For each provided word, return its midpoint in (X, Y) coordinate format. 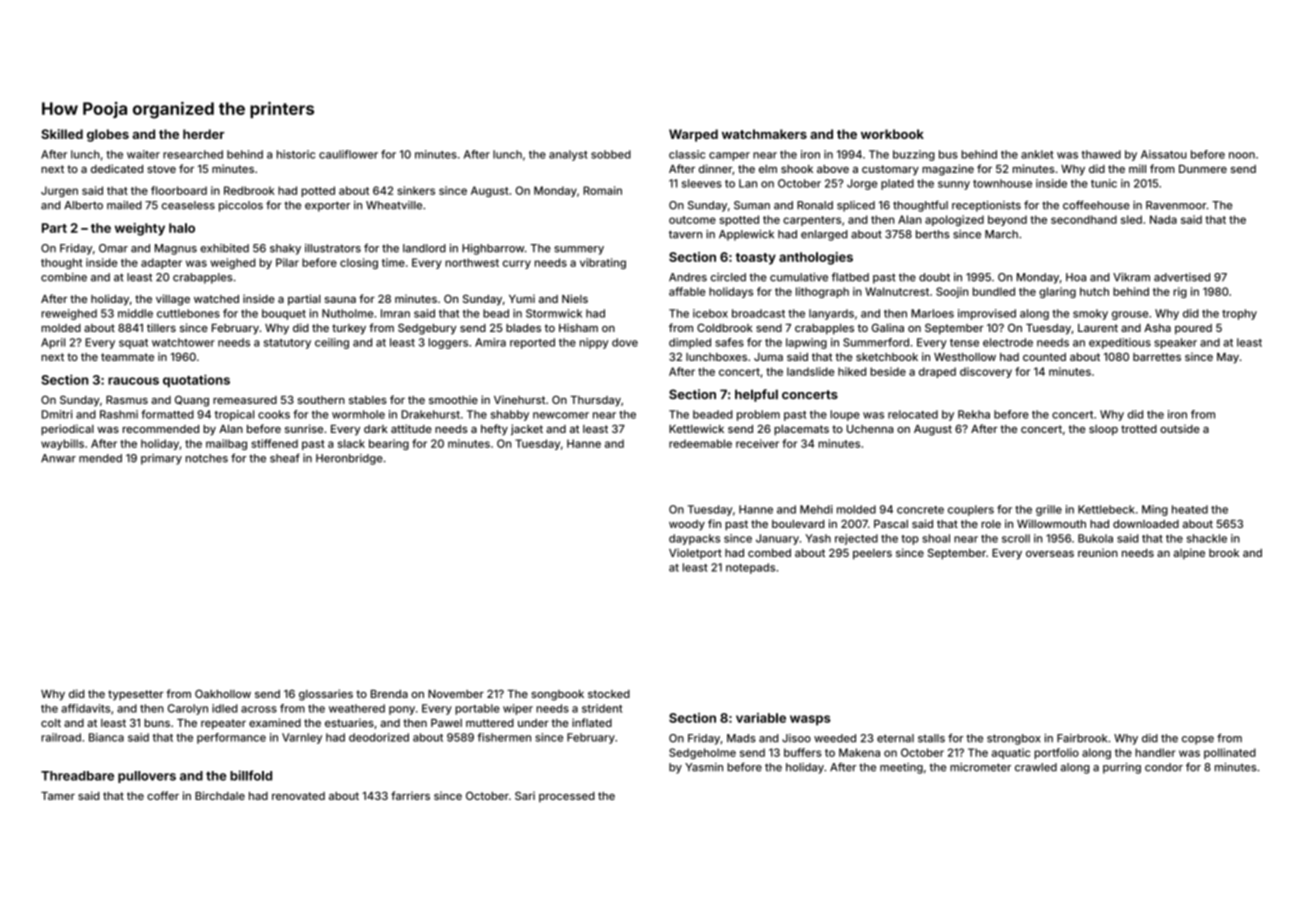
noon (1242, 155)
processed (567, 797)
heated (1190, 509)
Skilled (62, 134)
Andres (688, 277)
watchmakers (764, 134)
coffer (163, 795)
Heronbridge (349, 459)
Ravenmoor (1176, 205)
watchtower (183, 342)
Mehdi (816, 509)
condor (1164, 767)
